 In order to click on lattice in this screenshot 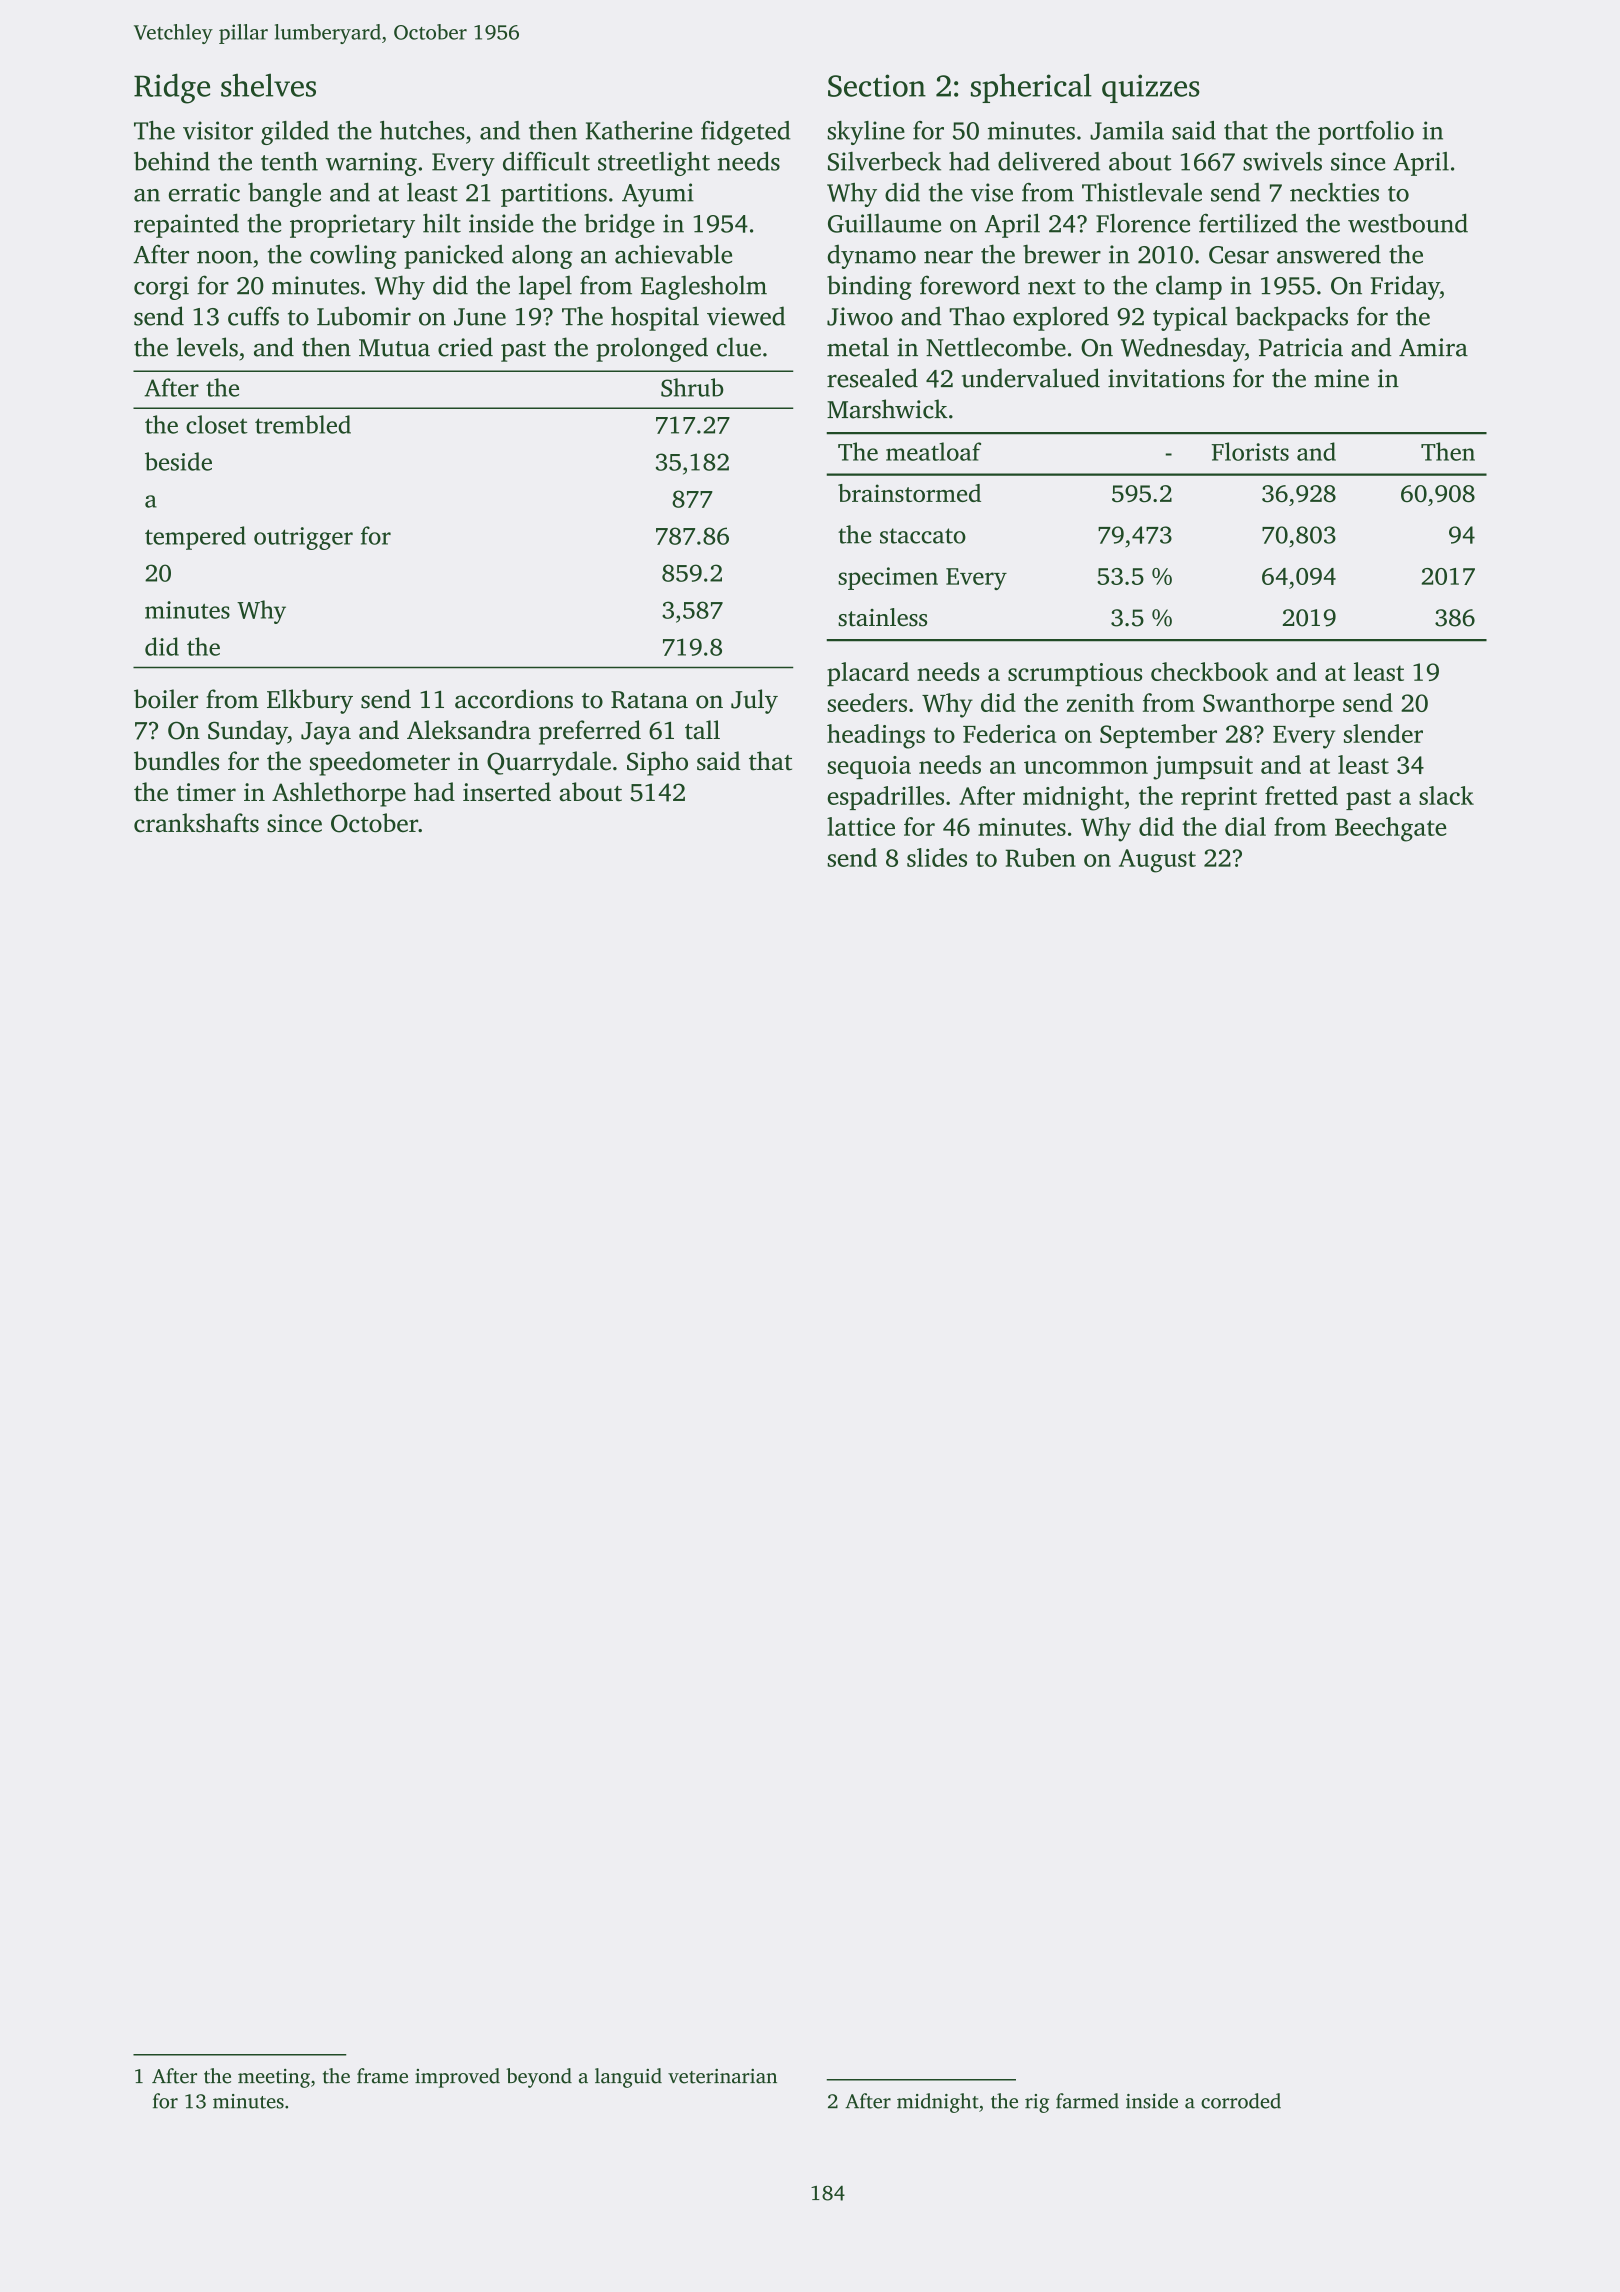, I will do `click(861, 826)`.
